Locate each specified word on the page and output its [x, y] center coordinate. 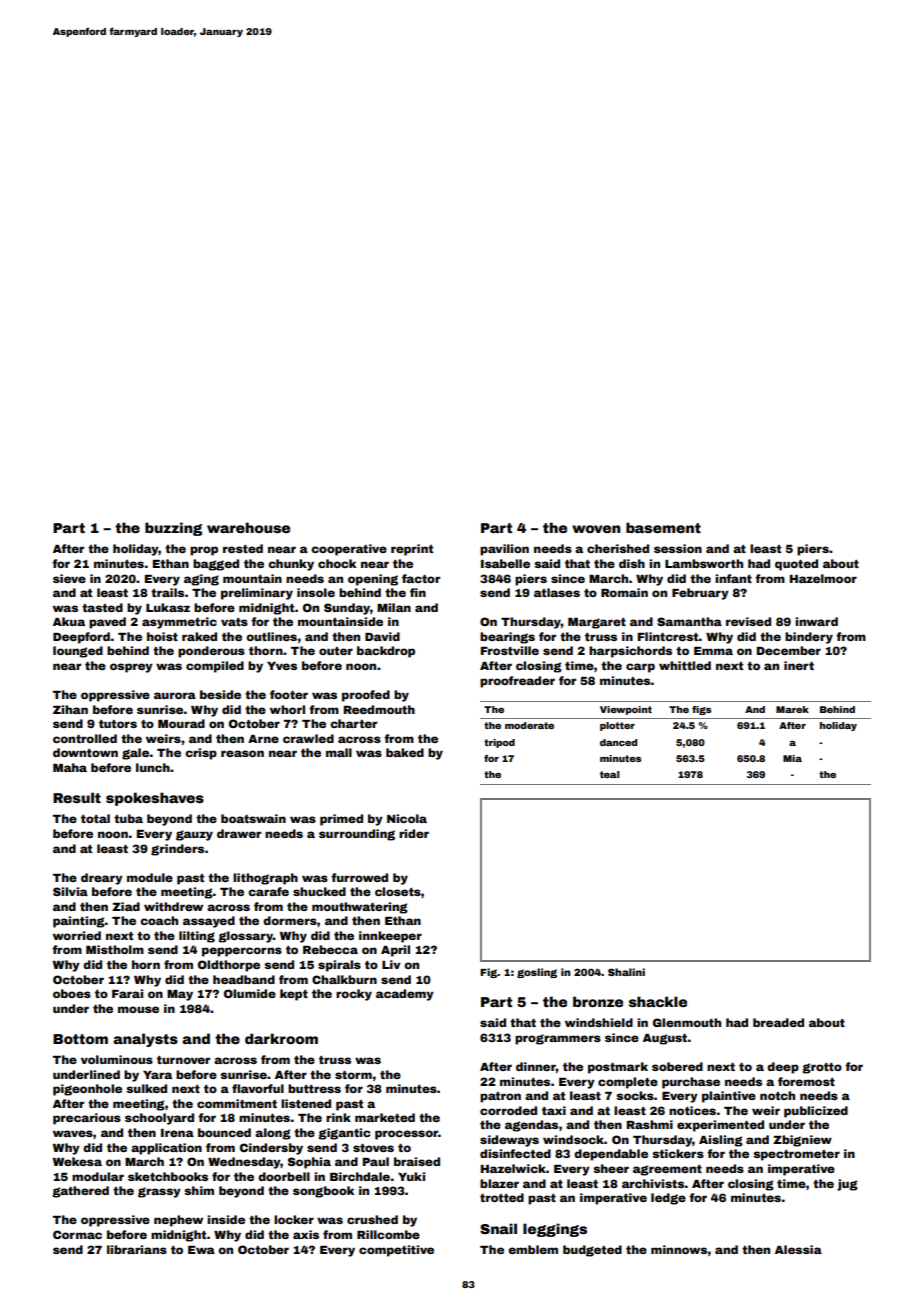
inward [816, 621]
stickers [678, 1153]
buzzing [173, 529]
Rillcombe [388, 1234]
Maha [70, 767]
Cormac [77, 1234]
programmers [558, 1039]
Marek [792, 709]
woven [596, 529]
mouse [138, 1009]
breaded [778, 1022]
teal [609, 774]
